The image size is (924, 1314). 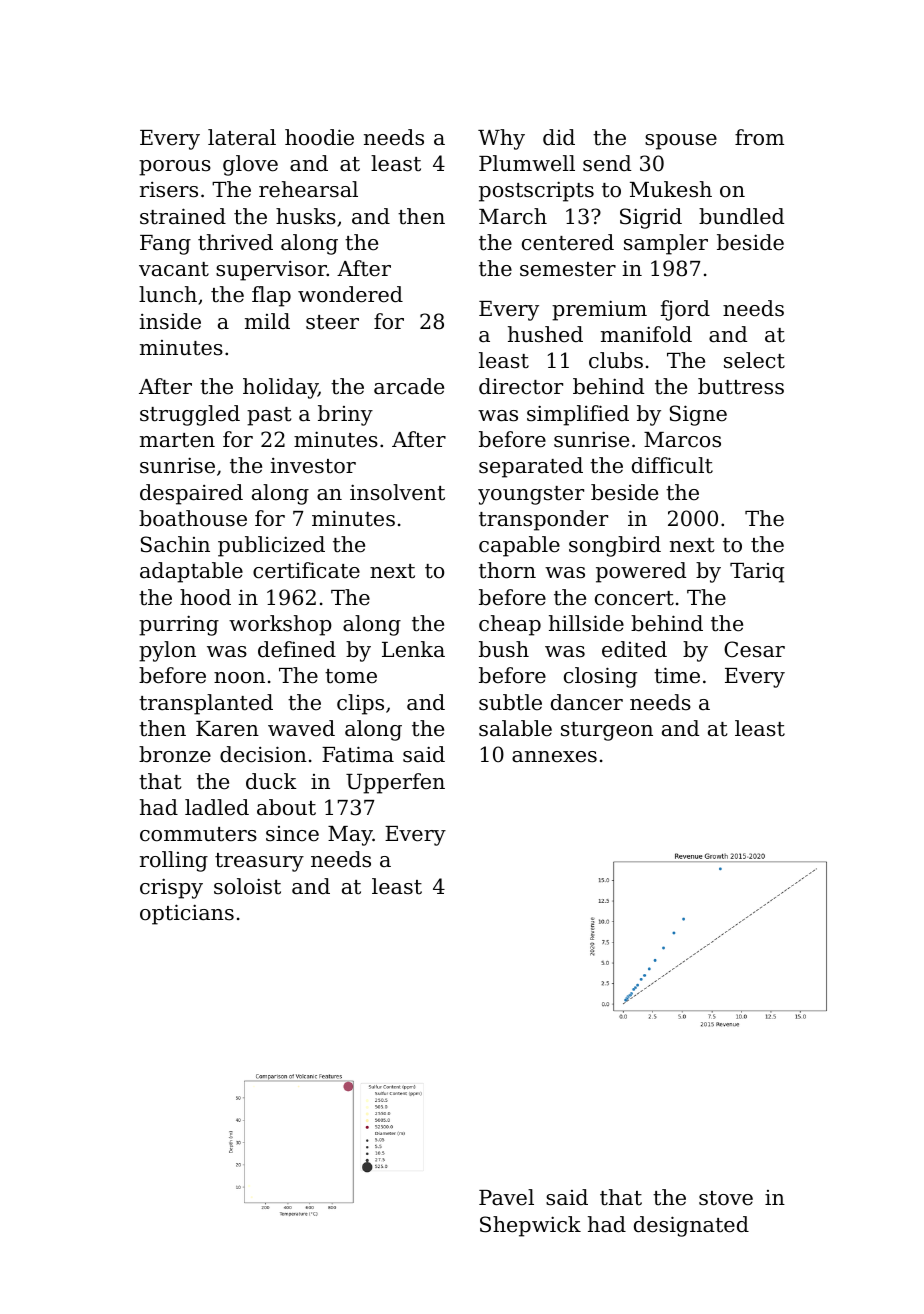 I want to click on separated, so click(x=531, y=467).
